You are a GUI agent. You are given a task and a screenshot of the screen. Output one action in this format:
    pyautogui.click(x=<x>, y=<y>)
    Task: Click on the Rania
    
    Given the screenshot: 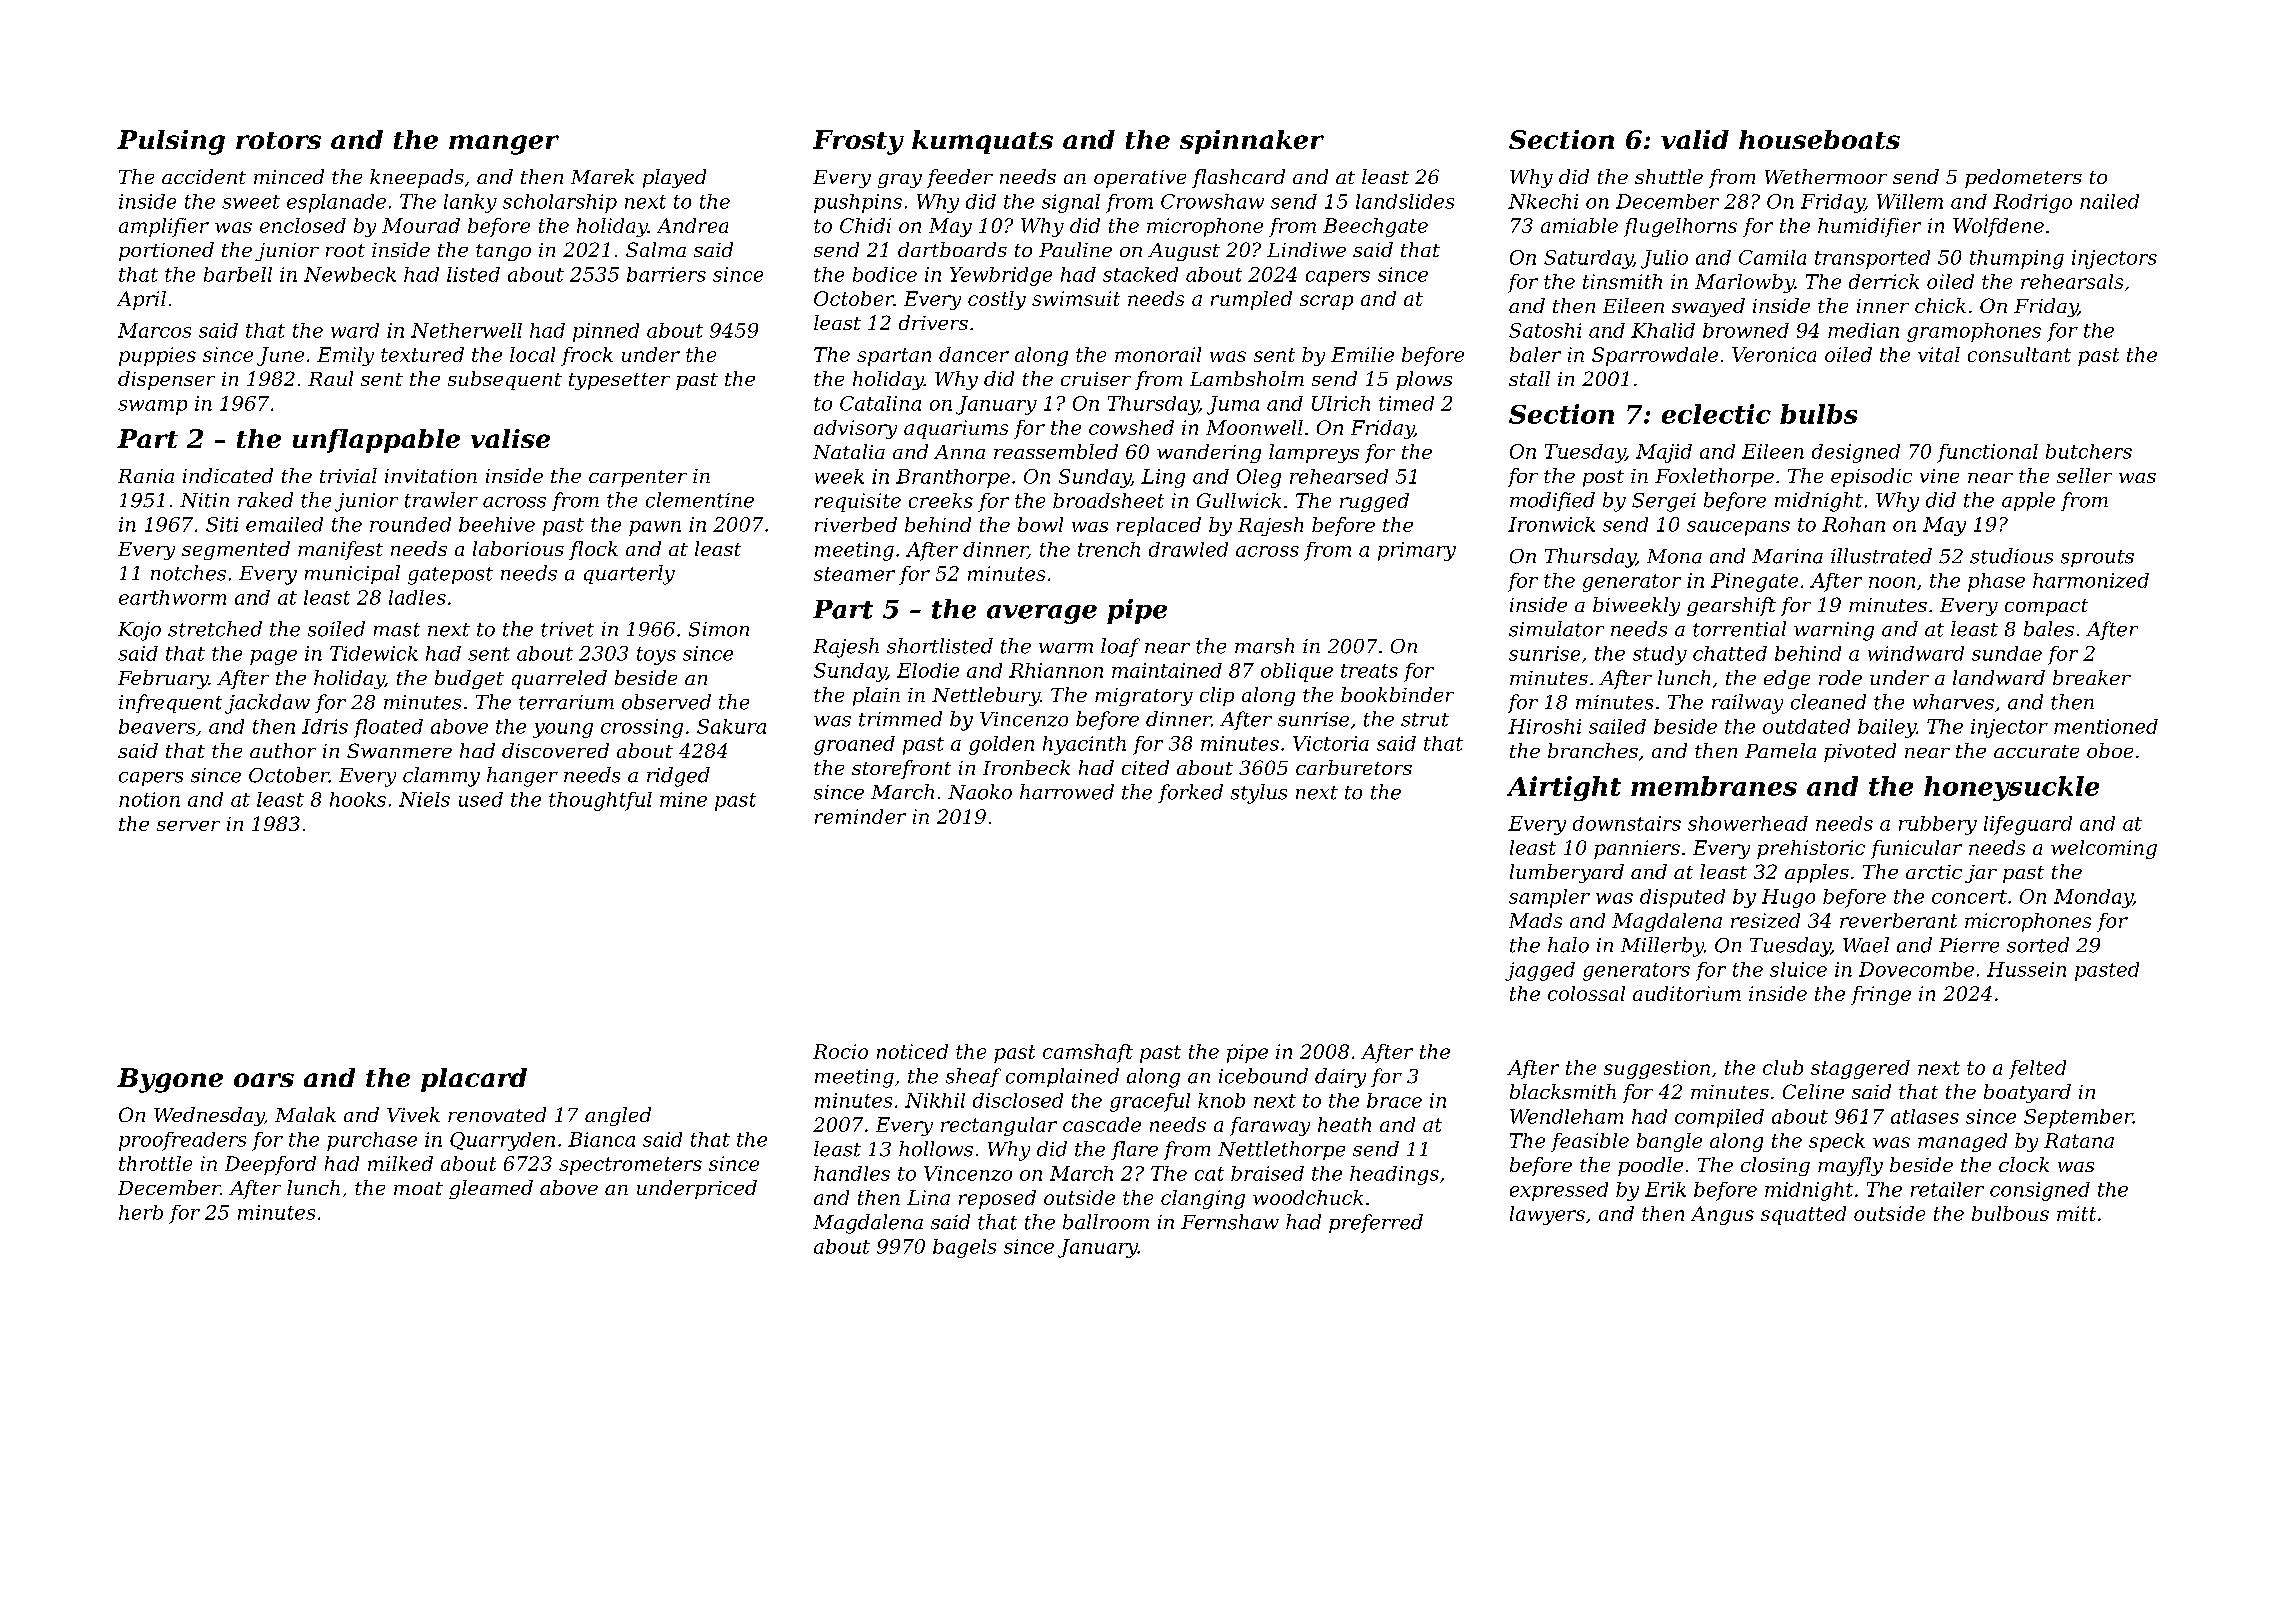 What is the action you would take?
    pyautogui.click(x=146, y=476)
